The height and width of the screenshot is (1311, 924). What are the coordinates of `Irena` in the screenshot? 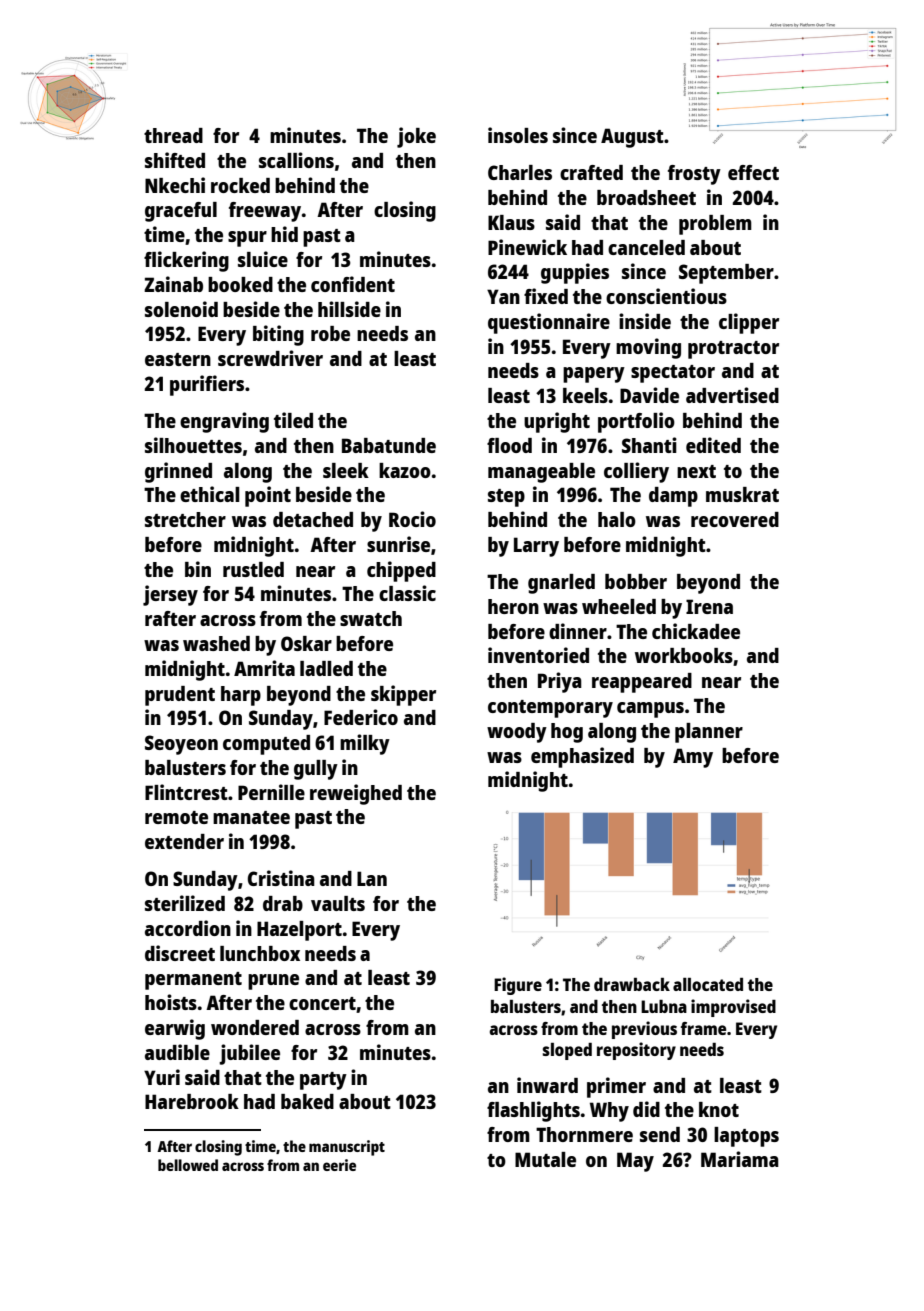 It's located at (709, 606).
